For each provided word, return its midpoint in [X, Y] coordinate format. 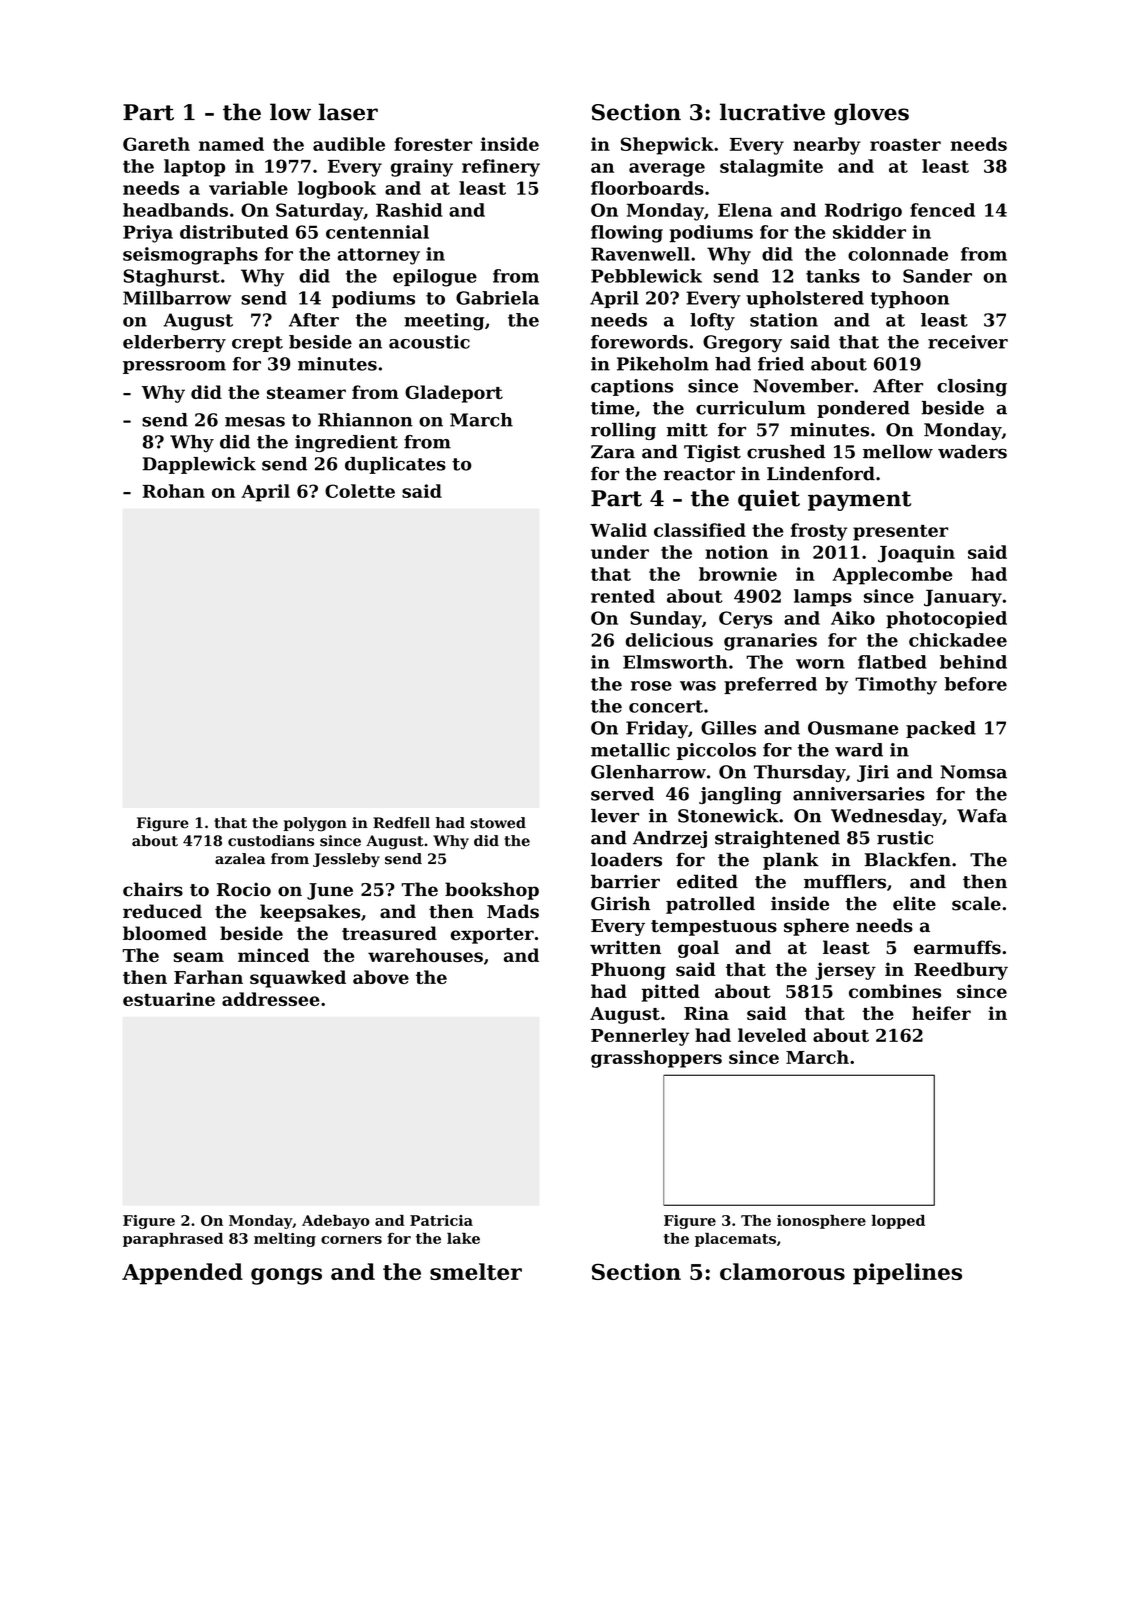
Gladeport [454, 394]
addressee [271, 999]
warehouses [425, 955]
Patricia [441, 1220]
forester [433, 144]
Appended [182, 1274]
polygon [315, 824]
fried [781, 364]
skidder [869, 232]
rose [651, 686]
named [231, 144]
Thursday [800, 773]
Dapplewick [199, 465]
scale [976, 903]
